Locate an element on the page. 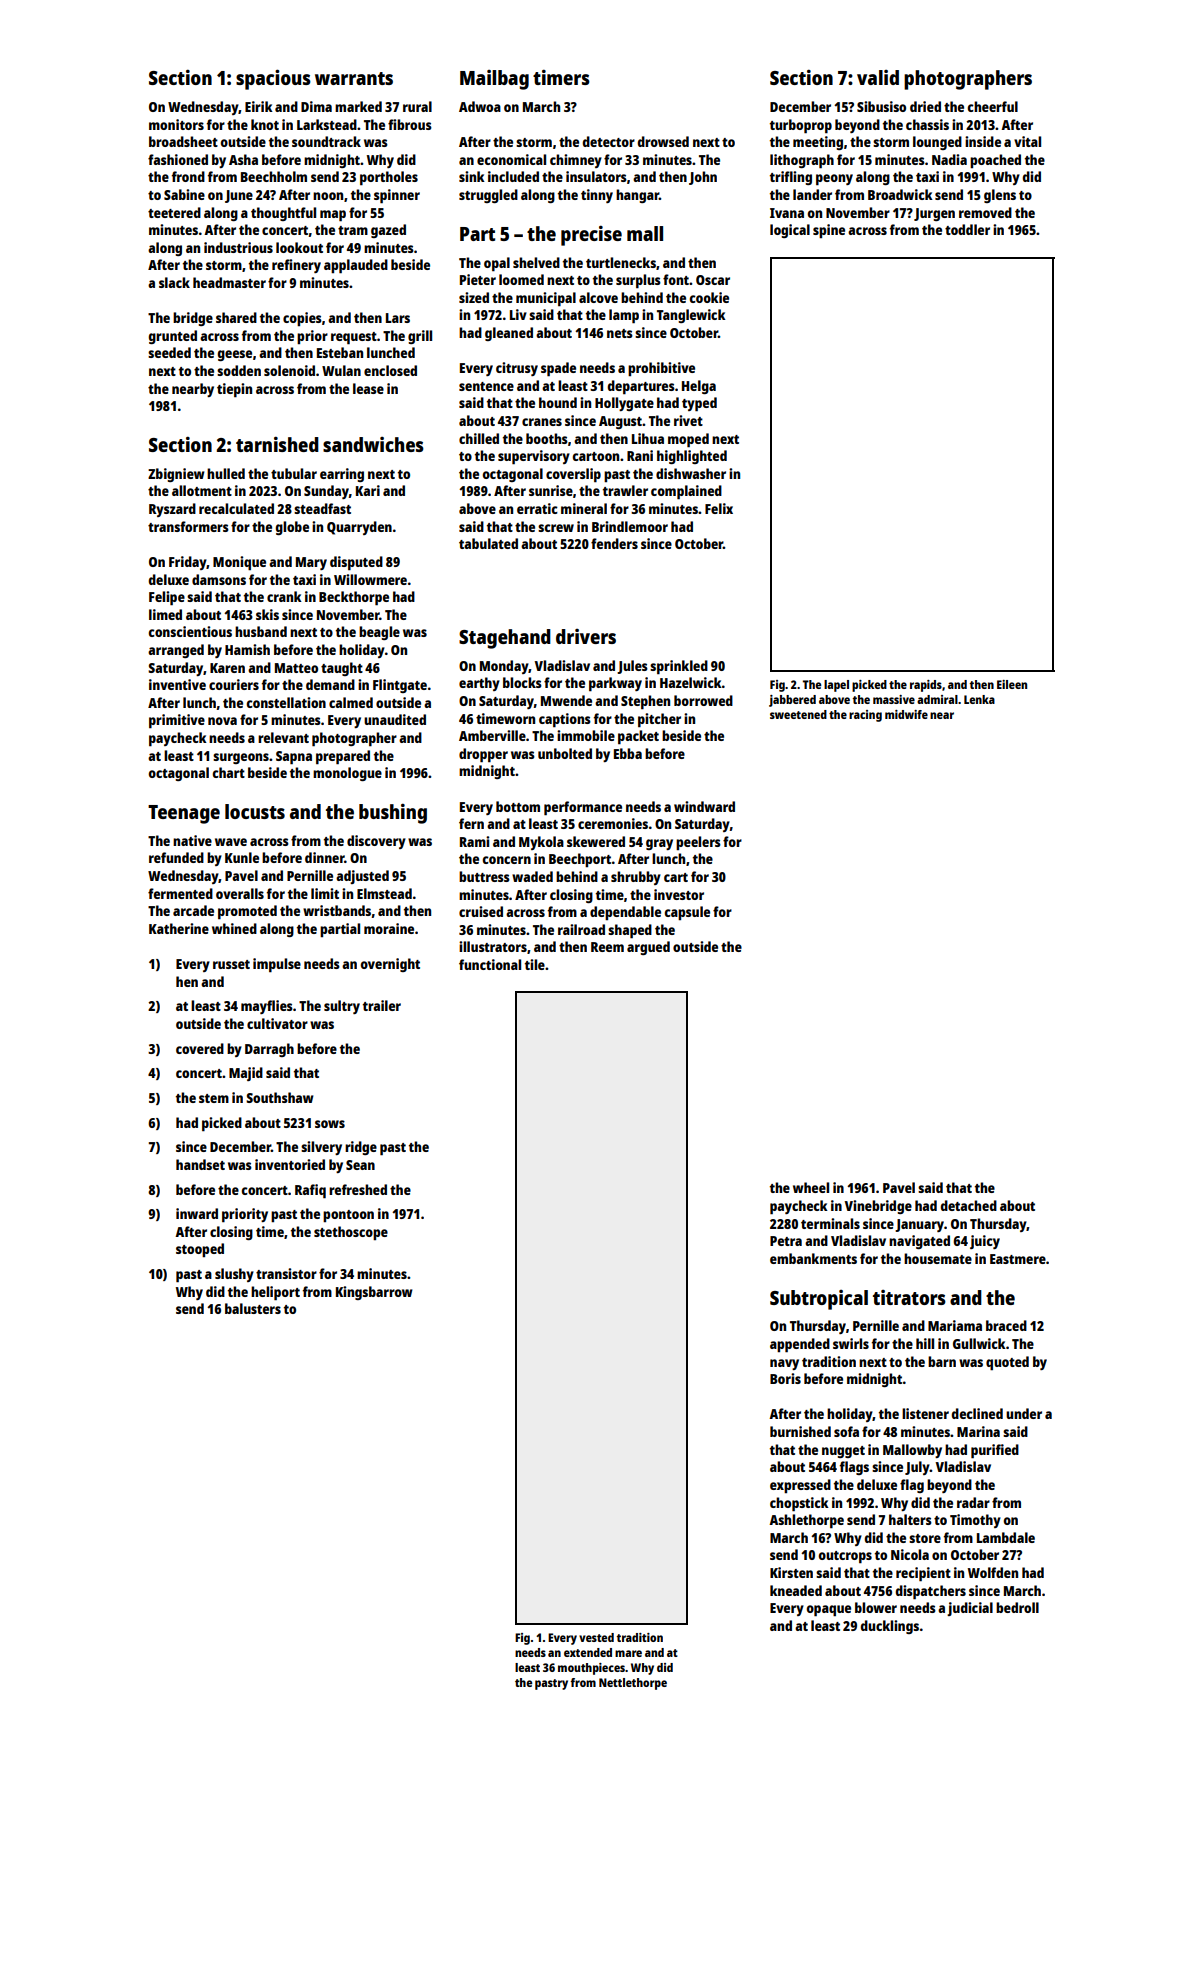 This page has height=1981, width=1203. logical is located at coordinates (790, 231).
